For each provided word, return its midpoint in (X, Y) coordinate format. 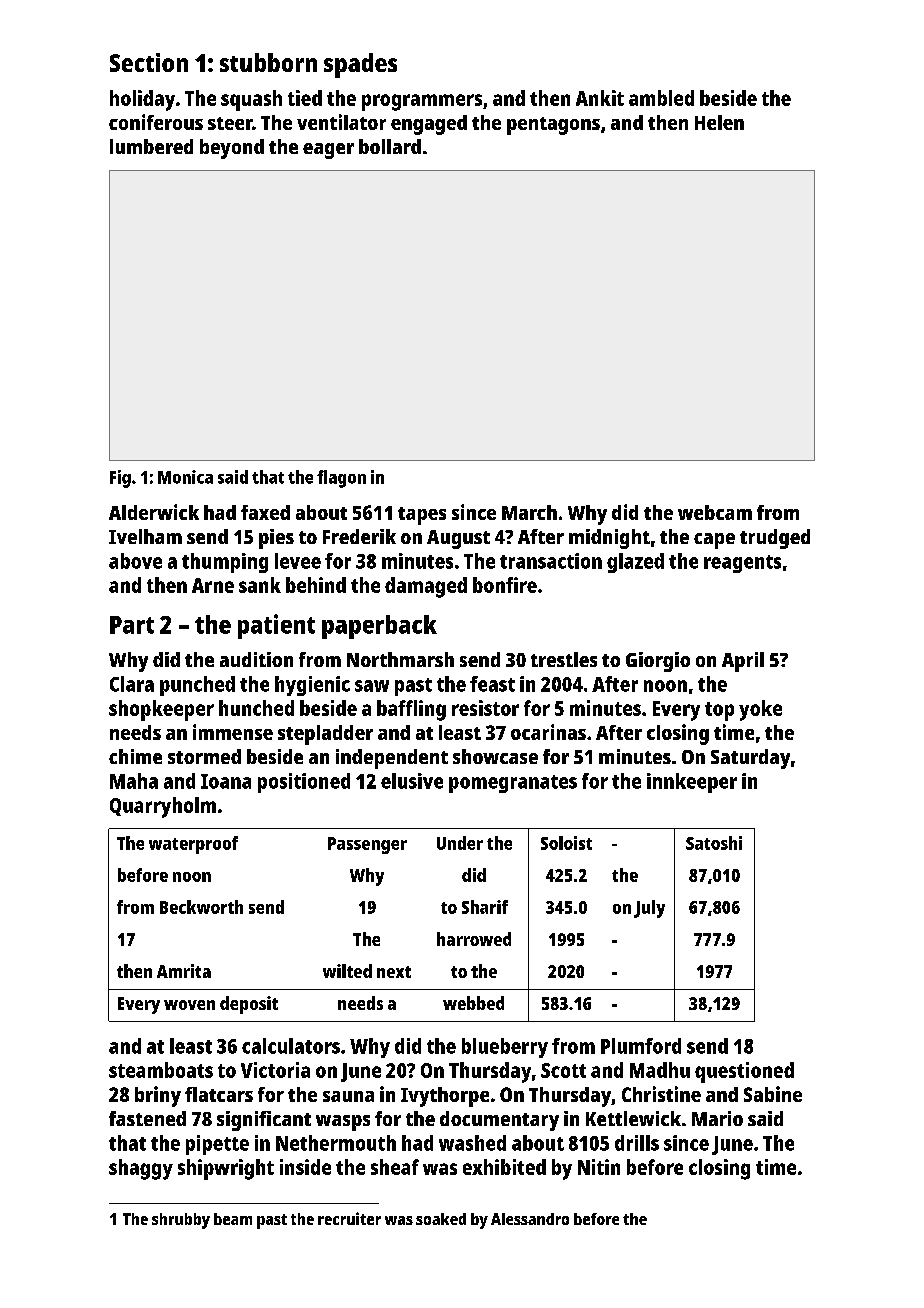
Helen (719, 122)
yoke (760, 710)
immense (233, 732)
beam (233, 1219)
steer (230, 123)
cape (714, 541)
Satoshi (714, 843)
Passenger (367, 845)
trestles (564, 659)
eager (328, 151)
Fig (120, 479)
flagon (341, 479)
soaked (441, 1219)
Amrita (184, 971)
